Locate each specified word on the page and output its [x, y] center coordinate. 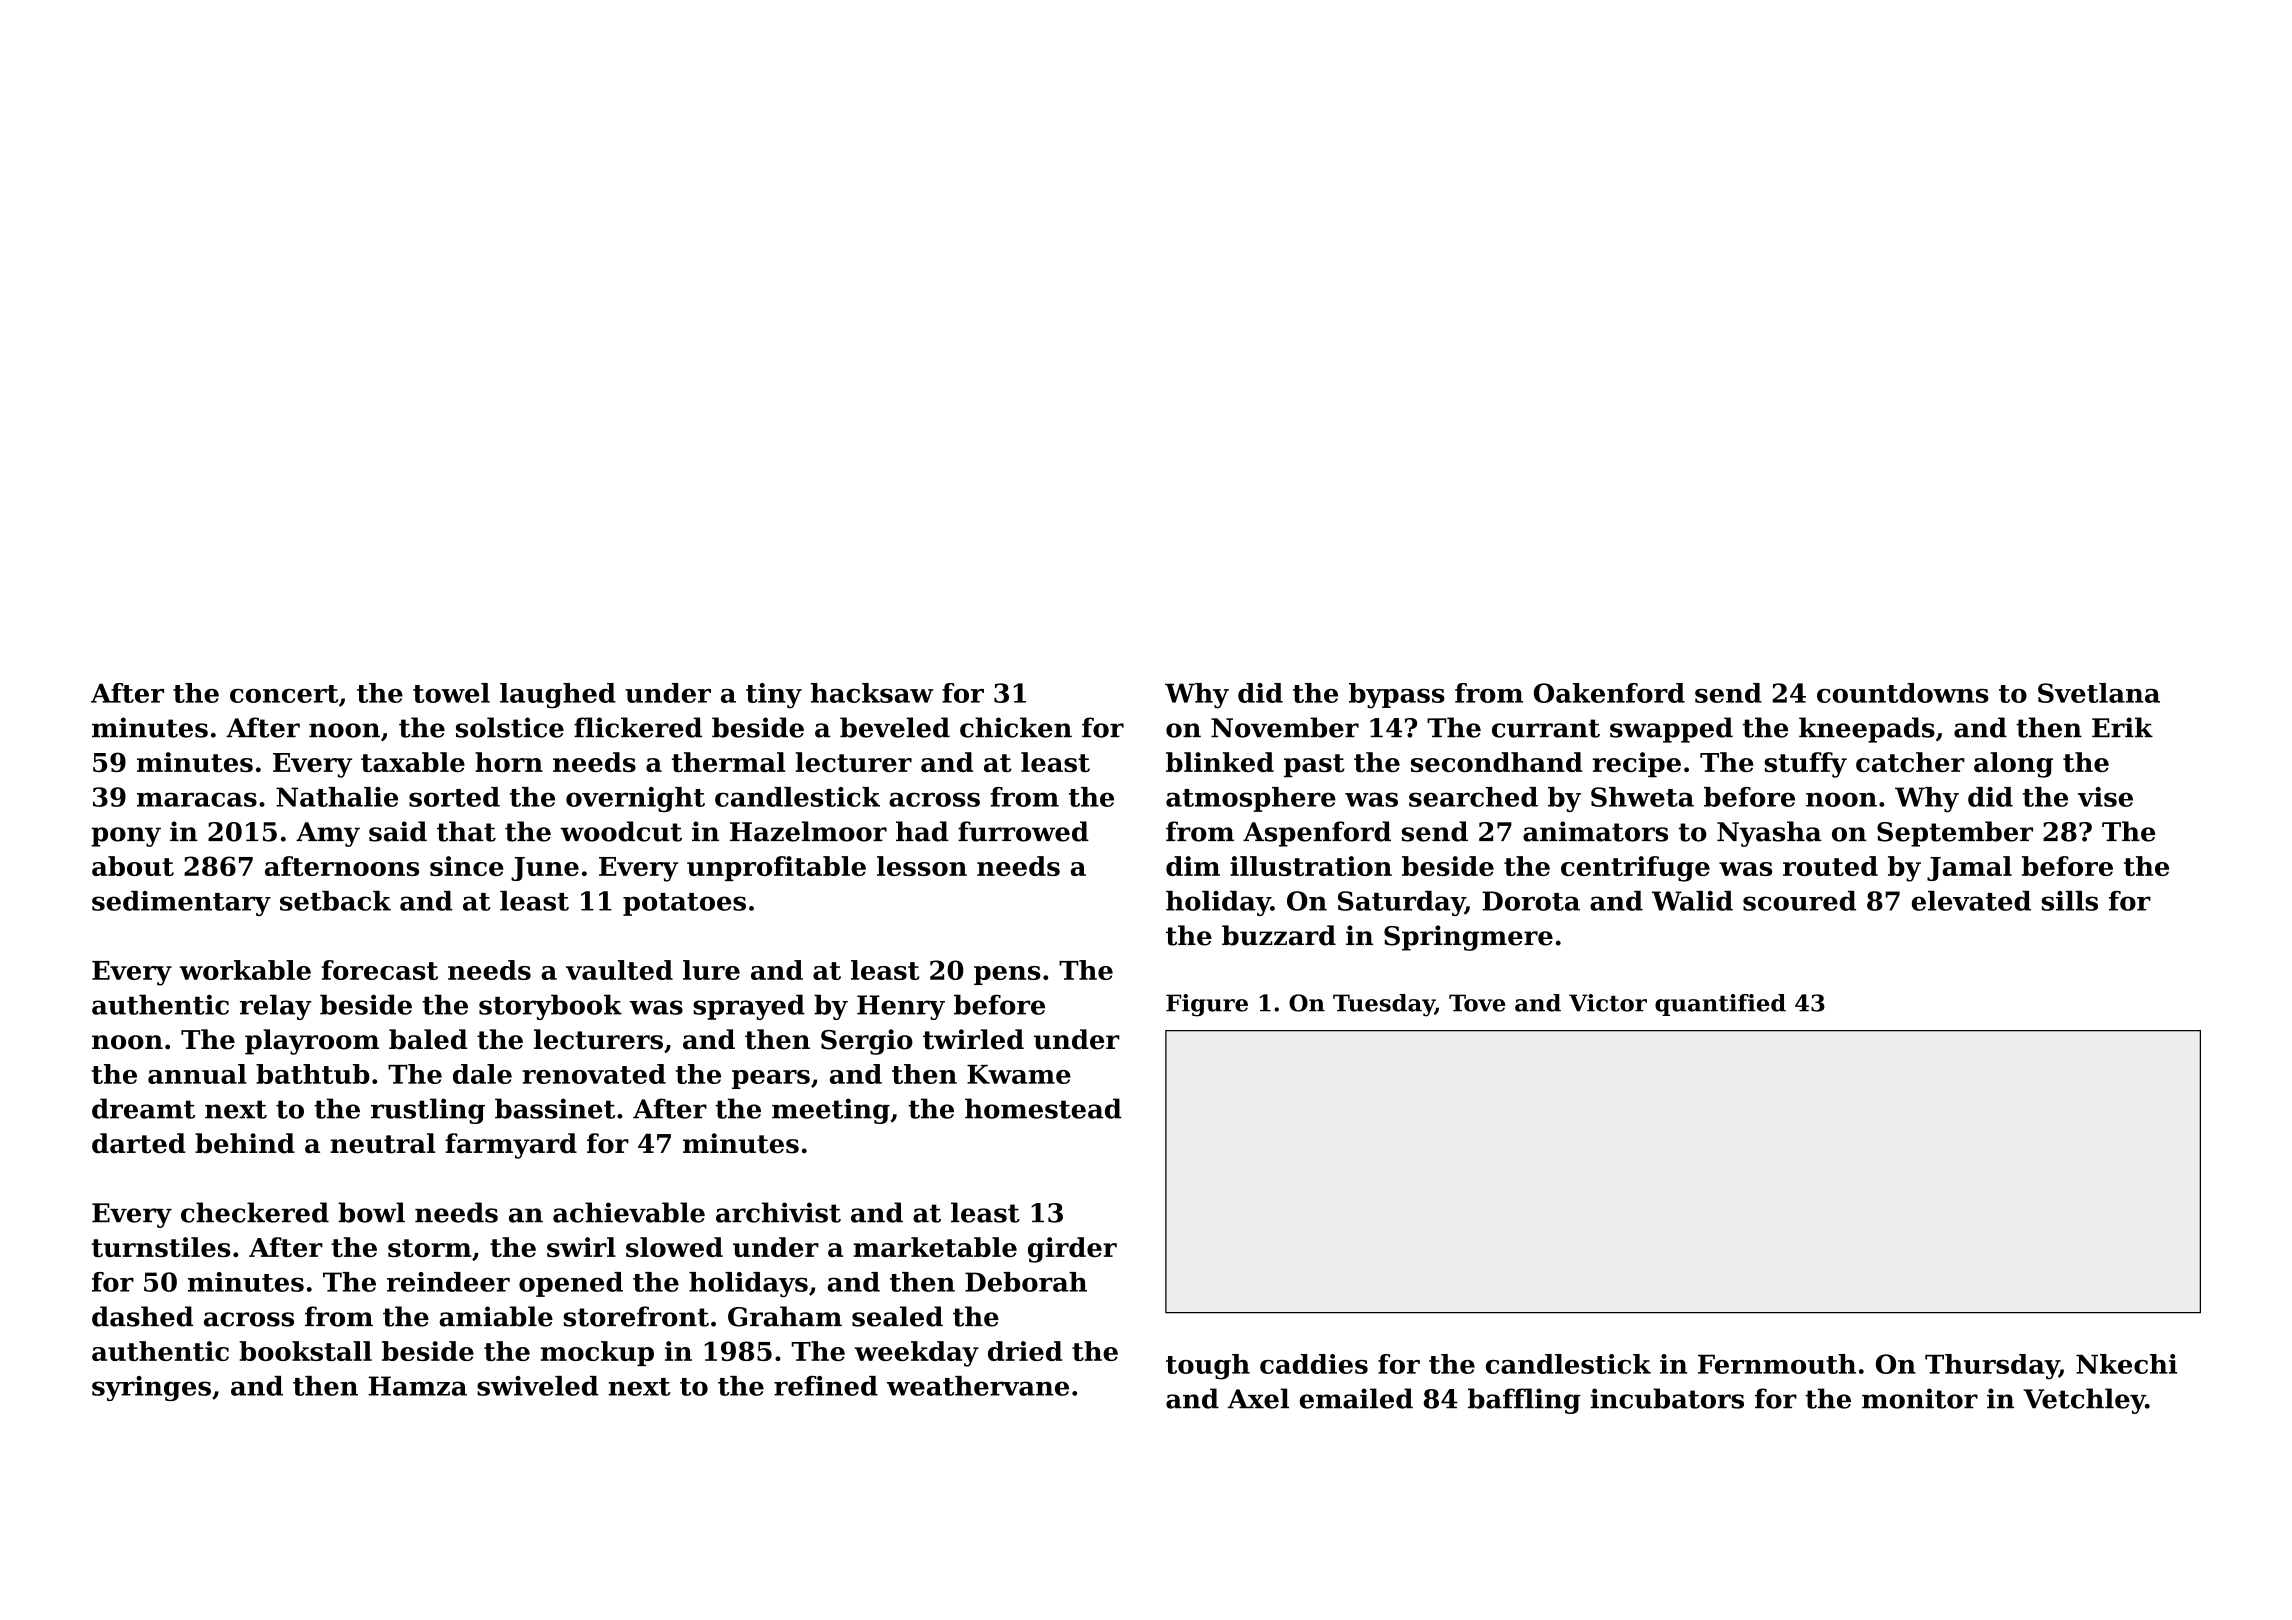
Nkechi [2126, 1364]
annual [197, 1074]
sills [2070, 901]
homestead [1043, 1108]
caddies [1314, 1364]
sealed [897, 1316]
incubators [1667, 1398]
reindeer [448, 1282]
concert [284, 694]
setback [335, 901]
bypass [1397, 696]
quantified [1720, 1005]
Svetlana [2099, 693]
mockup [597, 1353]
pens [1007, 975]
